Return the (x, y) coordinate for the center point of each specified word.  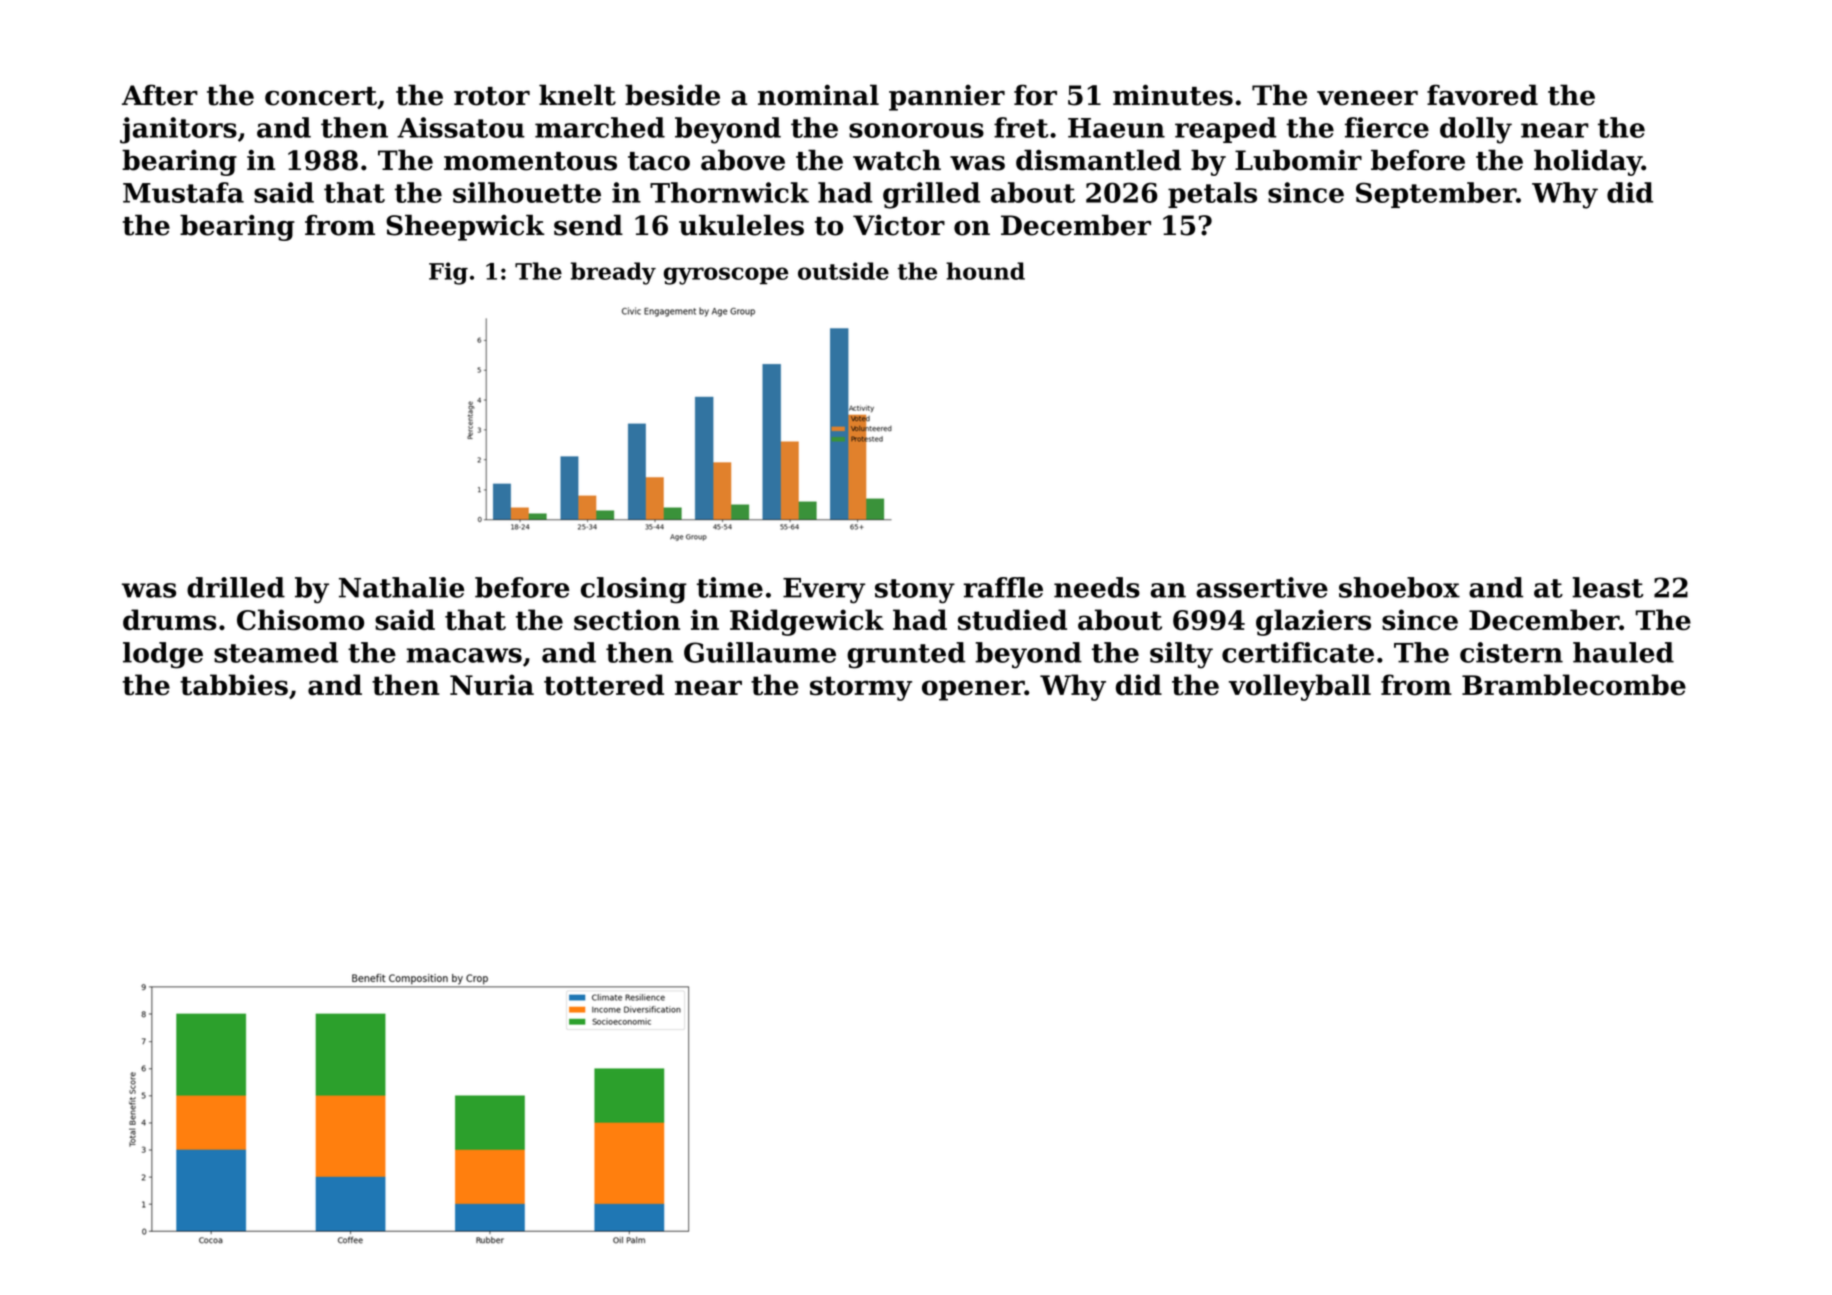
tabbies (234, 685)
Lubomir (1298, 160)
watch (897, 160)
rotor (492, 96)
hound (985, 271)
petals (1212, 195)
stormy (861, 688)
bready (613, 273)
